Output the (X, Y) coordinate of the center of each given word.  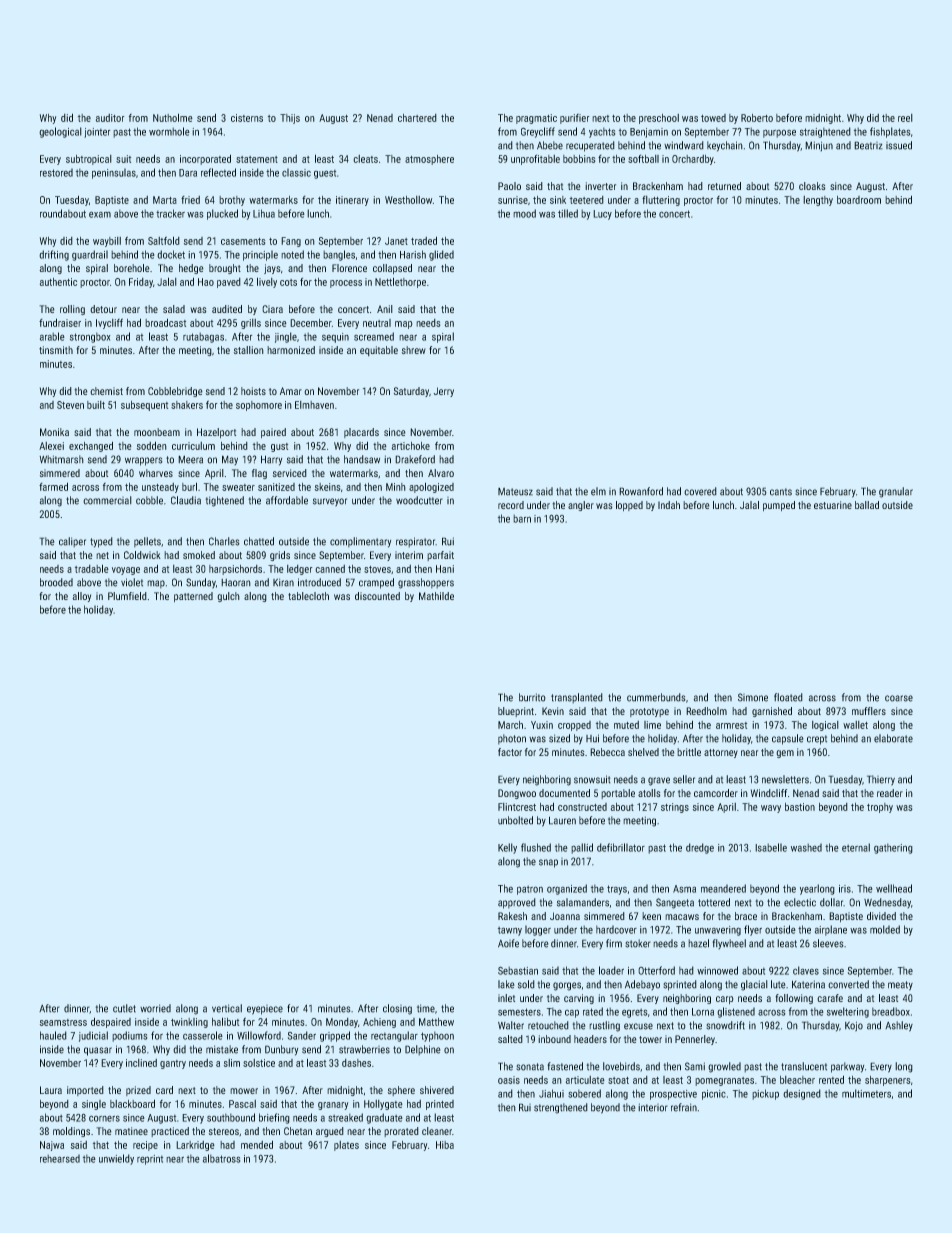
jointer (97, 133)
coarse (899, 698)
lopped (629, 506)
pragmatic (536, 119)
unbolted (515, 820)
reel (905, 118)
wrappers (143, 461)
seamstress (63, 1022)
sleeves (828, 943)
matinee (131, 1131)
